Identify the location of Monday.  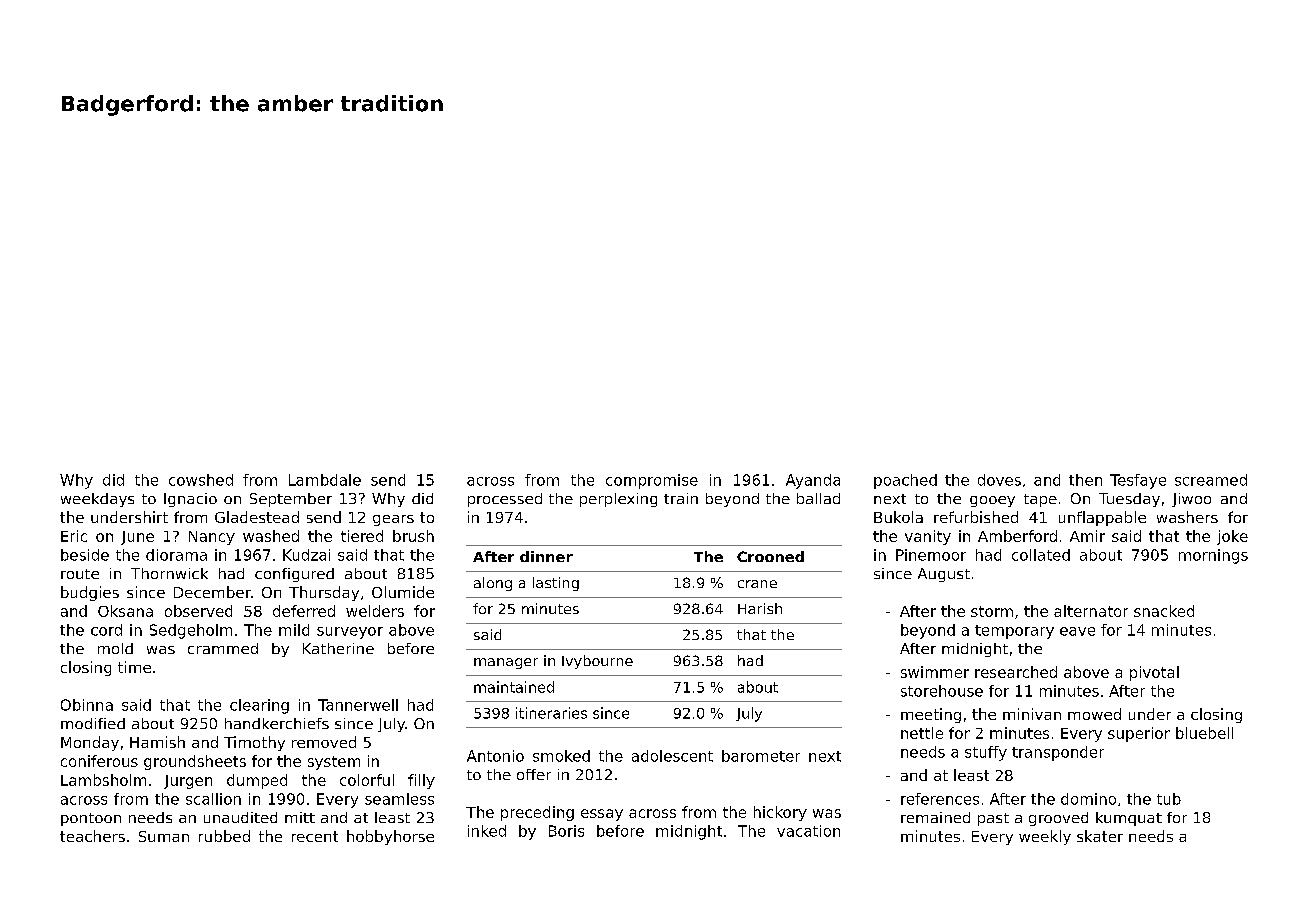
(90, 743).
